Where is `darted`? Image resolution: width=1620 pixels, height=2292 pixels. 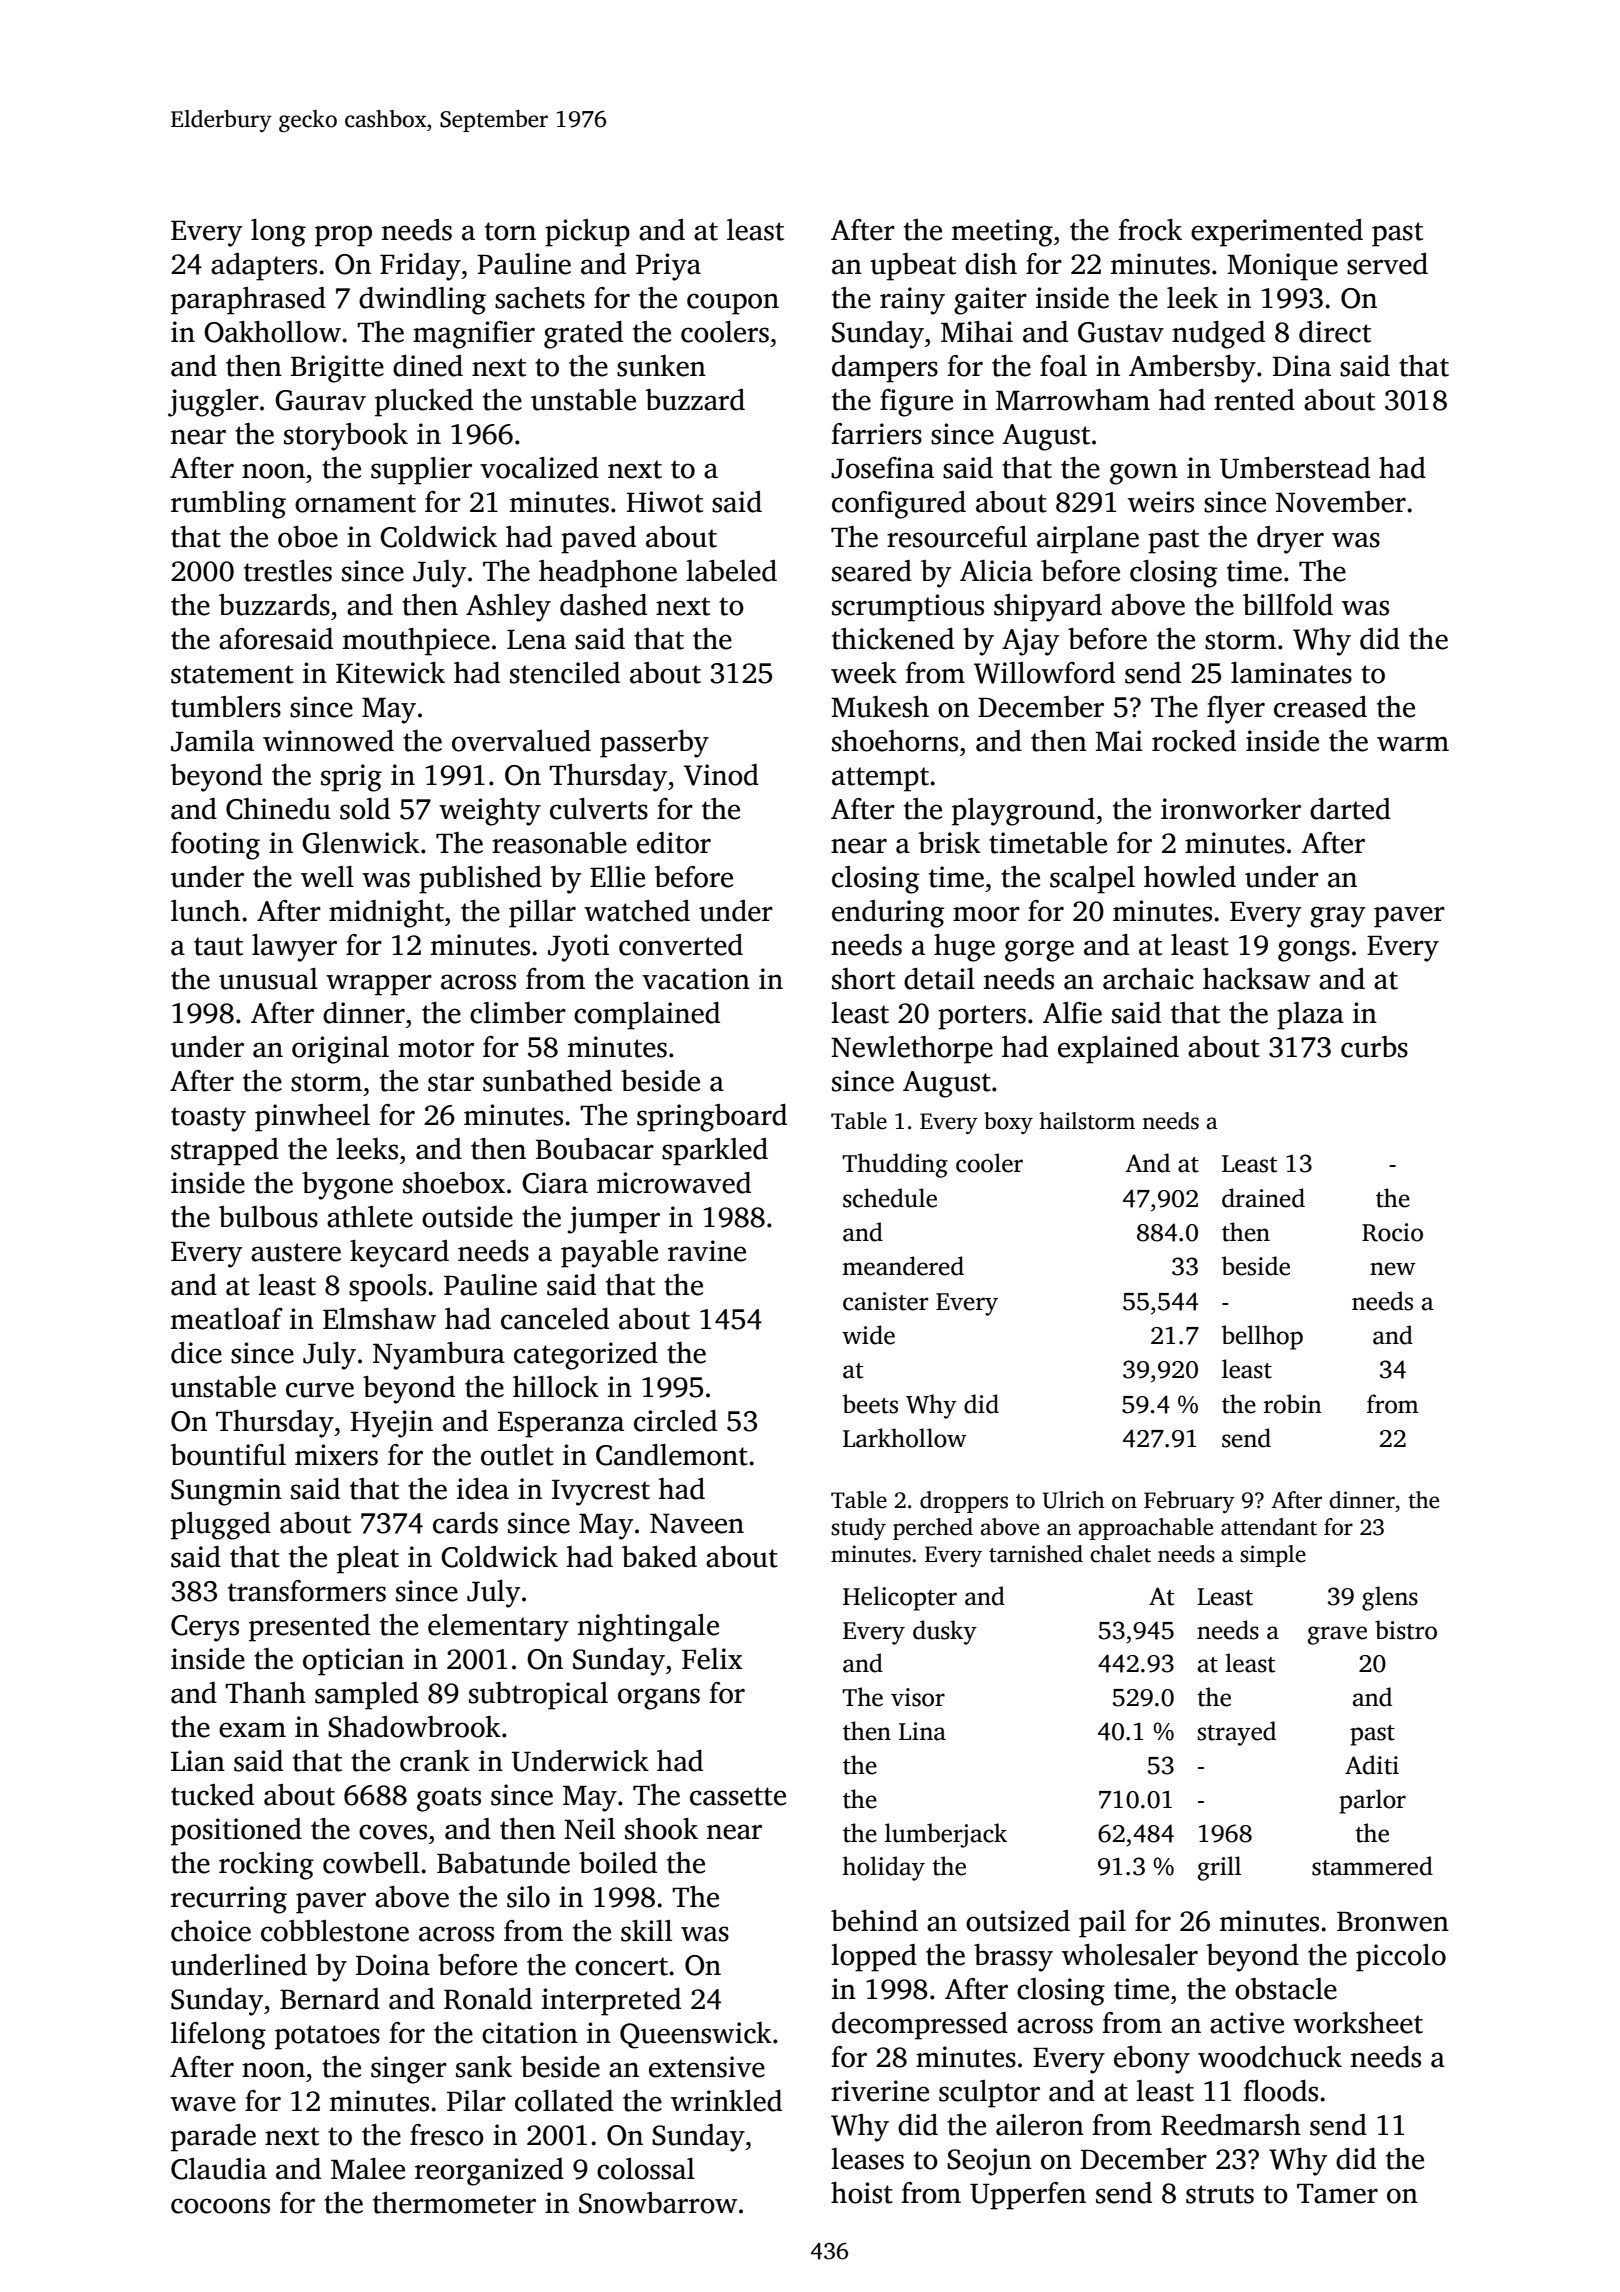
darted is located at coordinates (1350, 809).
